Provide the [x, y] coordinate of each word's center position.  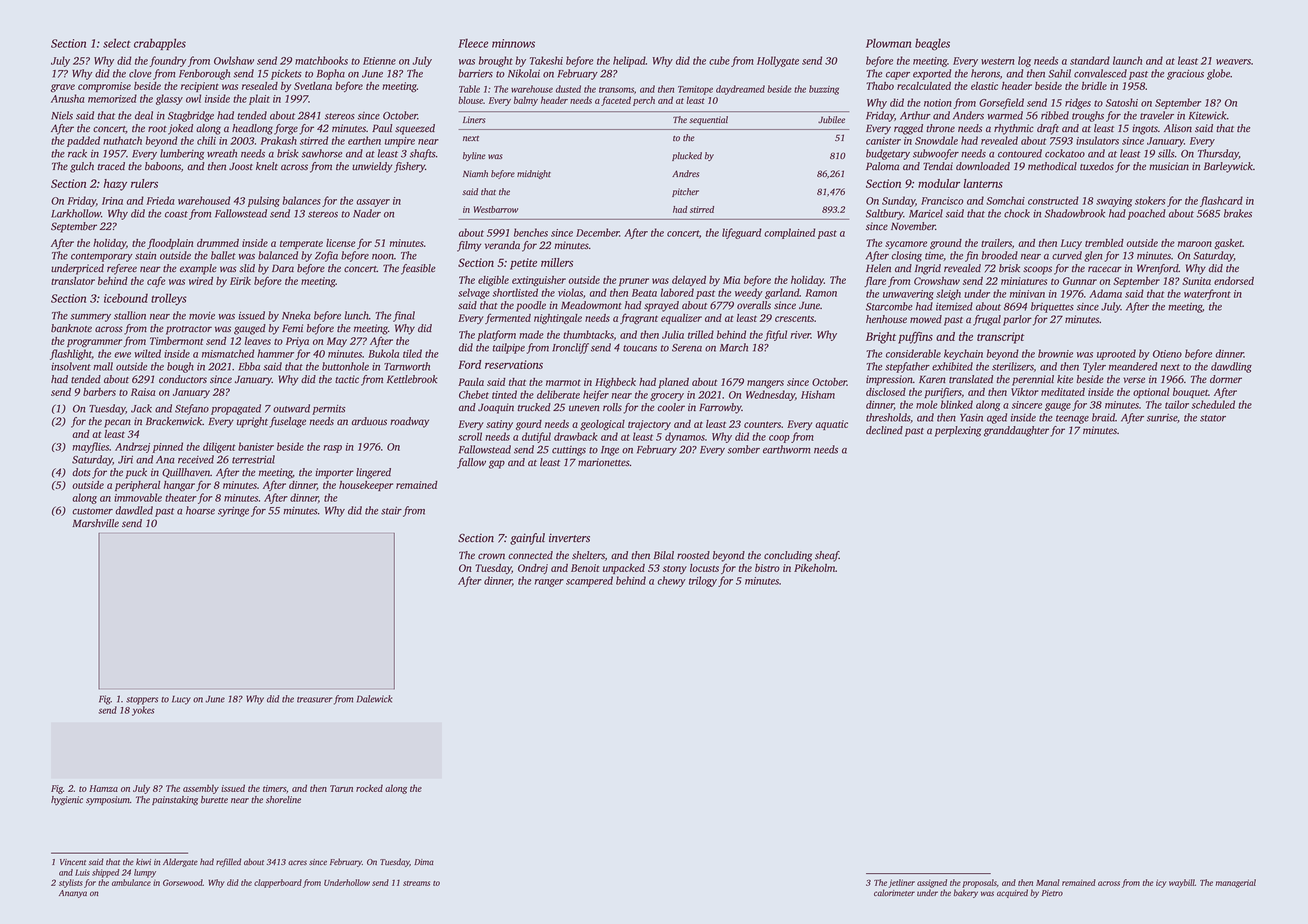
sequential [708, 120]
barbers [99, 392]
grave [63, 88]
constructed [1053, 200]
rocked [369, 788]
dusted [568, 89]
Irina [112, 201]
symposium [108, 800]
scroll [470, 436]
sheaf [827, 556]
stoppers [142, 701]
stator [1213, 418]
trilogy [703, 581]
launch [1127, 60]
